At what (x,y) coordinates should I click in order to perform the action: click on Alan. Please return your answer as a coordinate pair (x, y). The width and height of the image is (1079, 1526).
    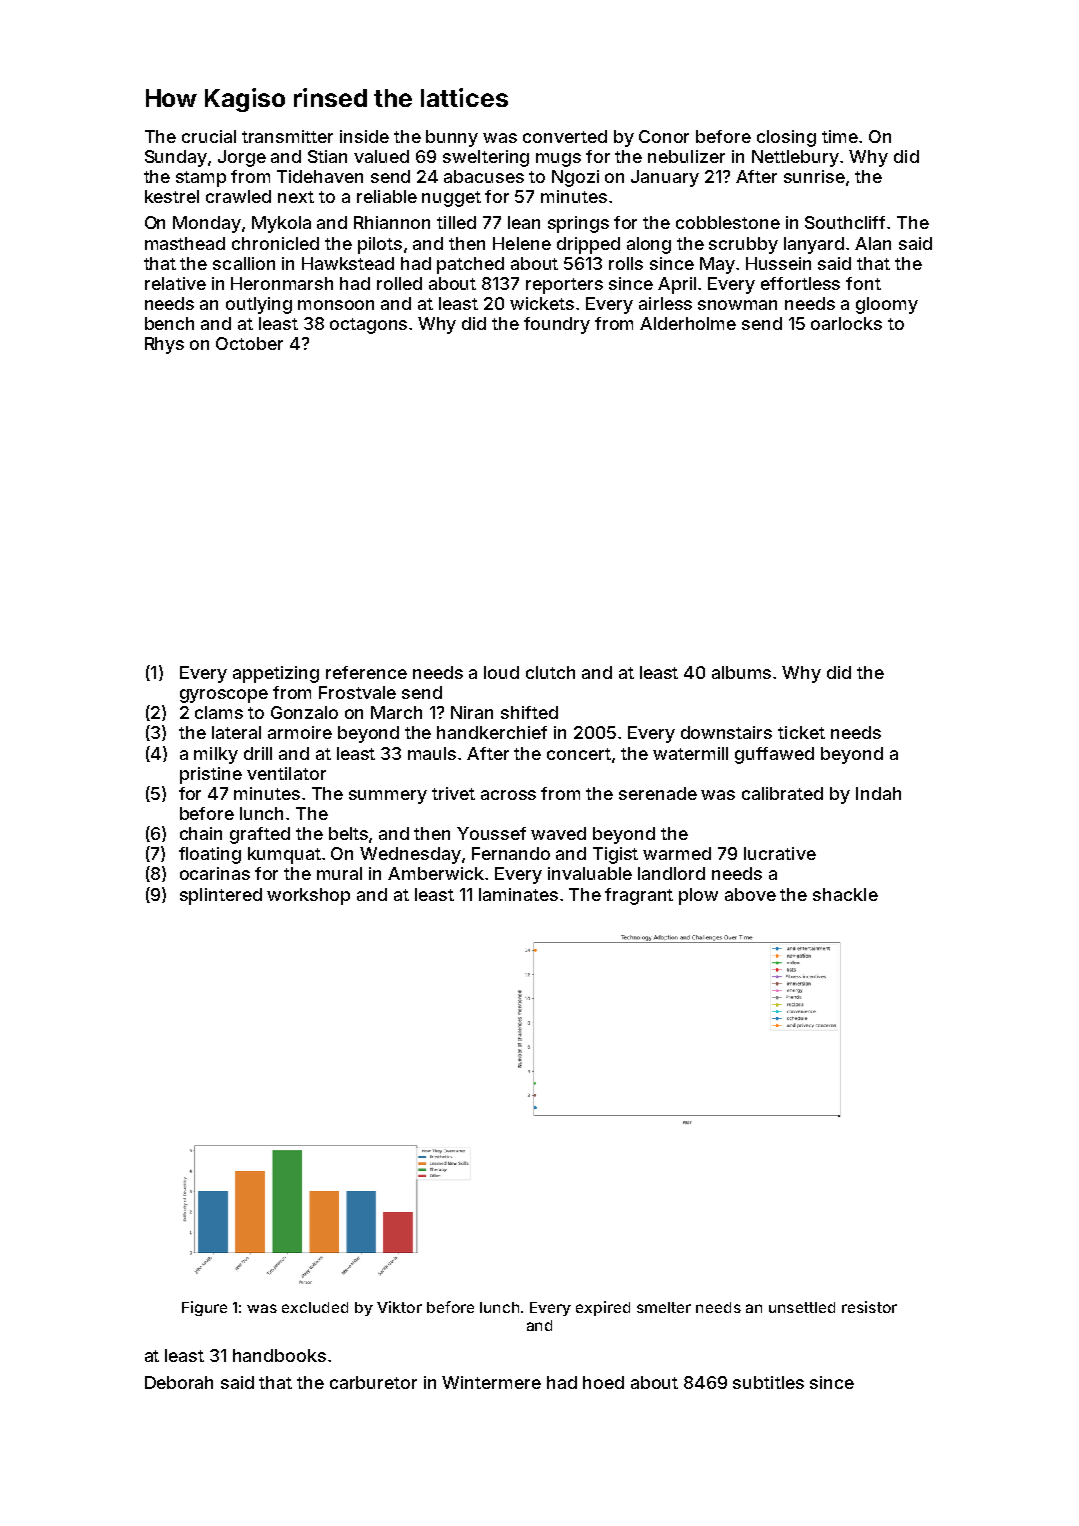
    Looking at the image, I should click on (873, 243).
